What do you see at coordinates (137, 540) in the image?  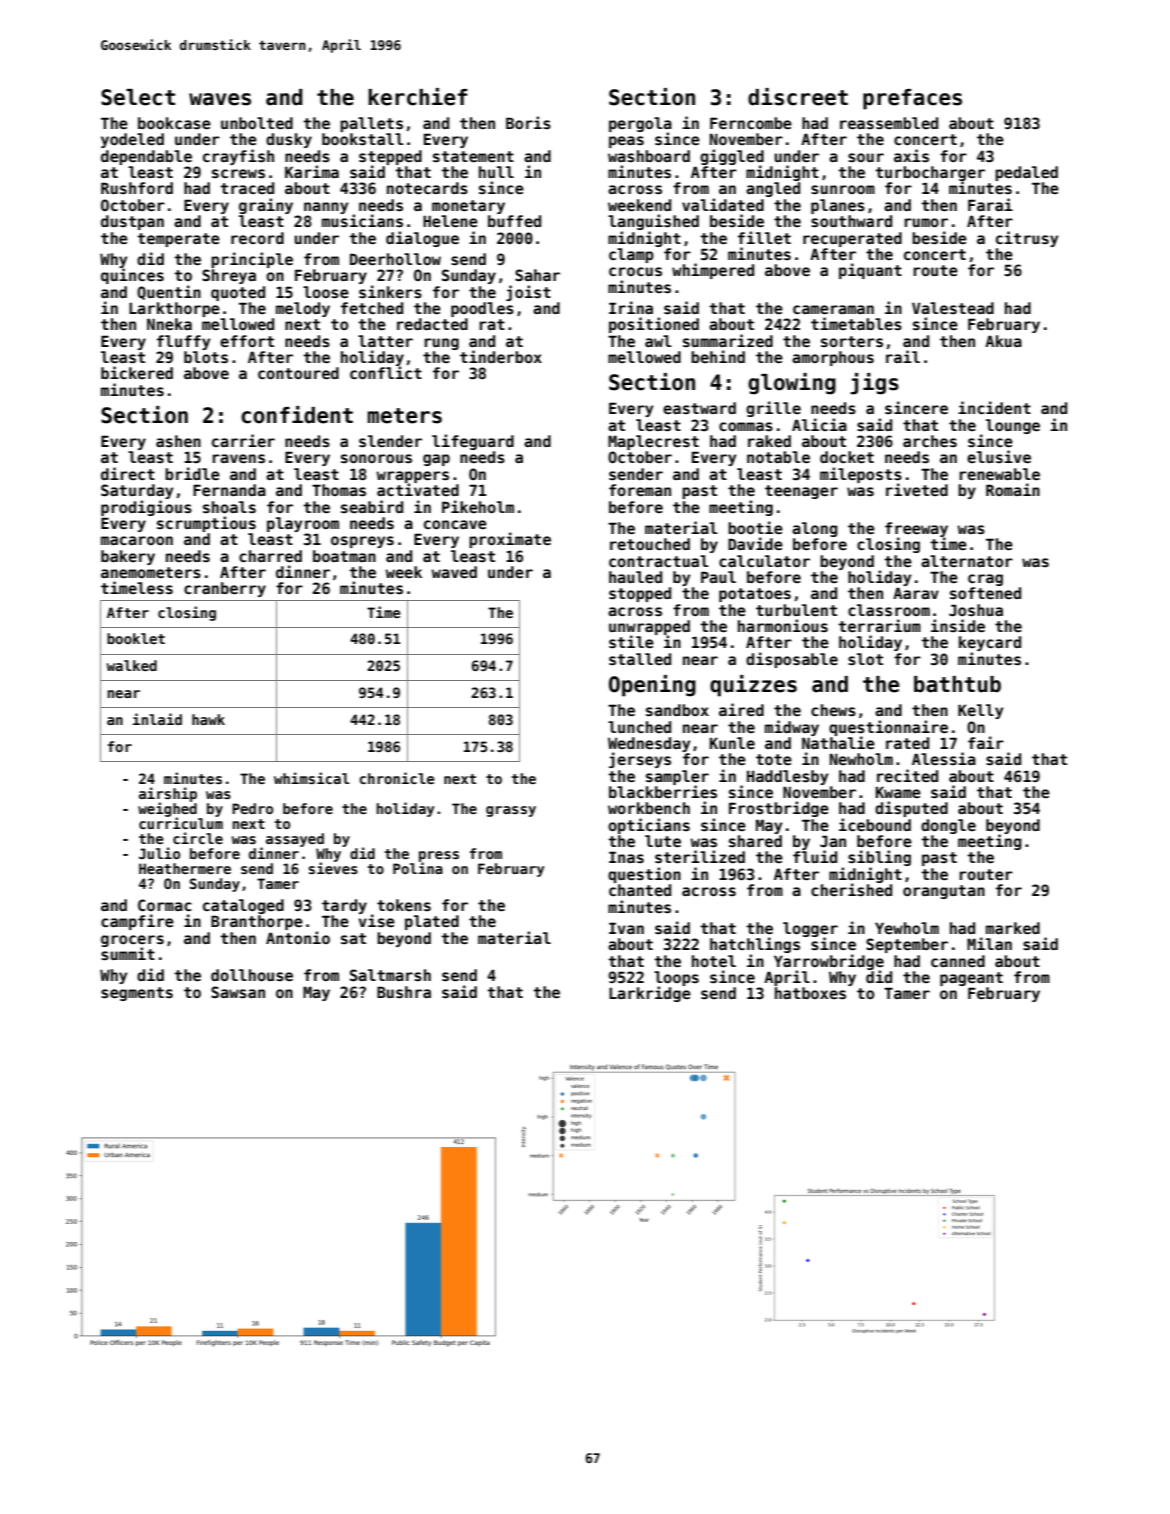 I see `macaroon` at bounding box center [137, 540].
